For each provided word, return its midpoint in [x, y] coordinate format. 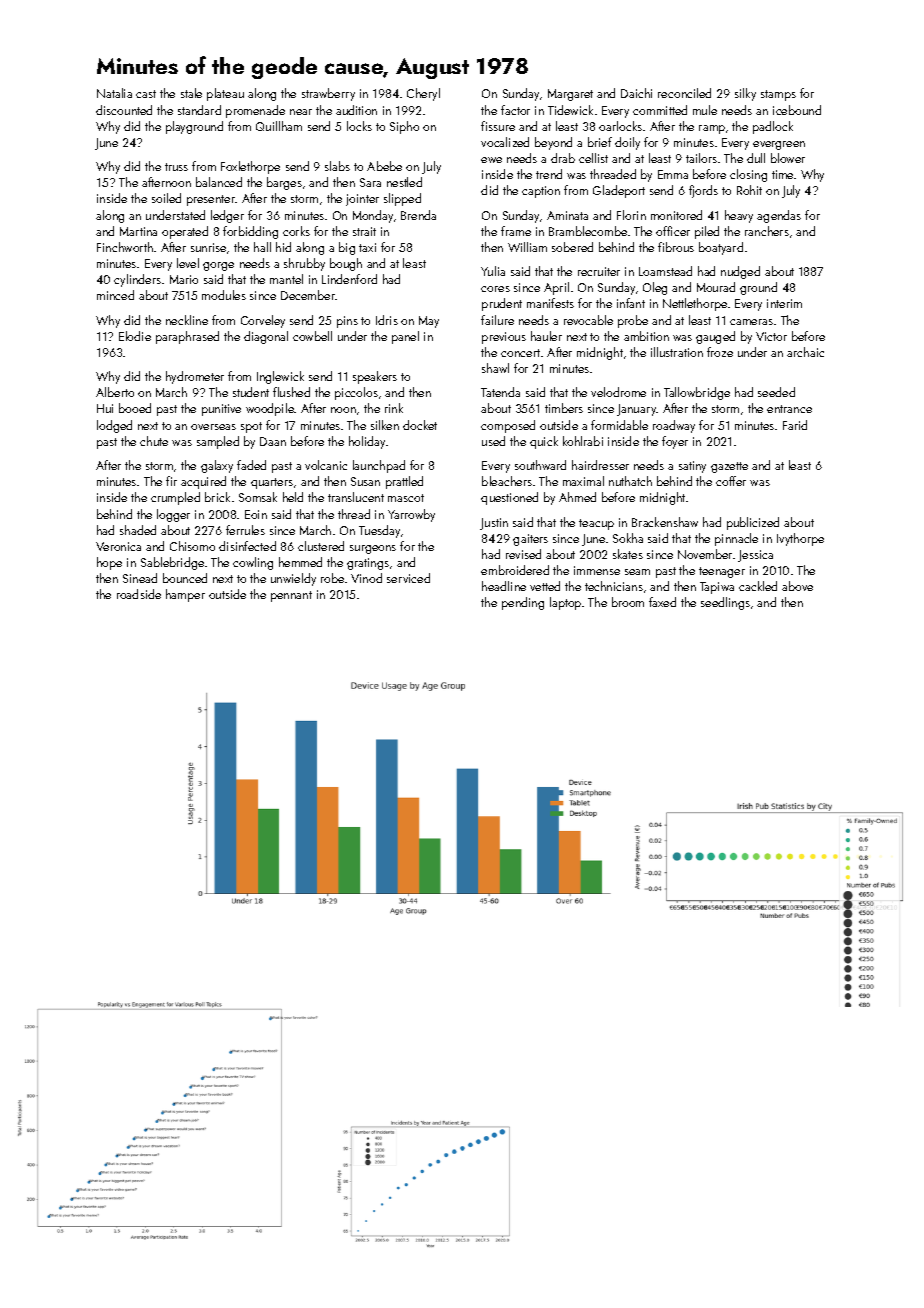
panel [405, 337]
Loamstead [665, 271]
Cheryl [423, 94]
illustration [677, 352]
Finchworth [125, 247]
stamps [778, 95]
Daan [273, 441]
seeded [776, 392]
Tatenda [500, 392]
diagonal [266, 337]
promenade [255, 111]
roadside [139, 594]
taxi [367, 247]
